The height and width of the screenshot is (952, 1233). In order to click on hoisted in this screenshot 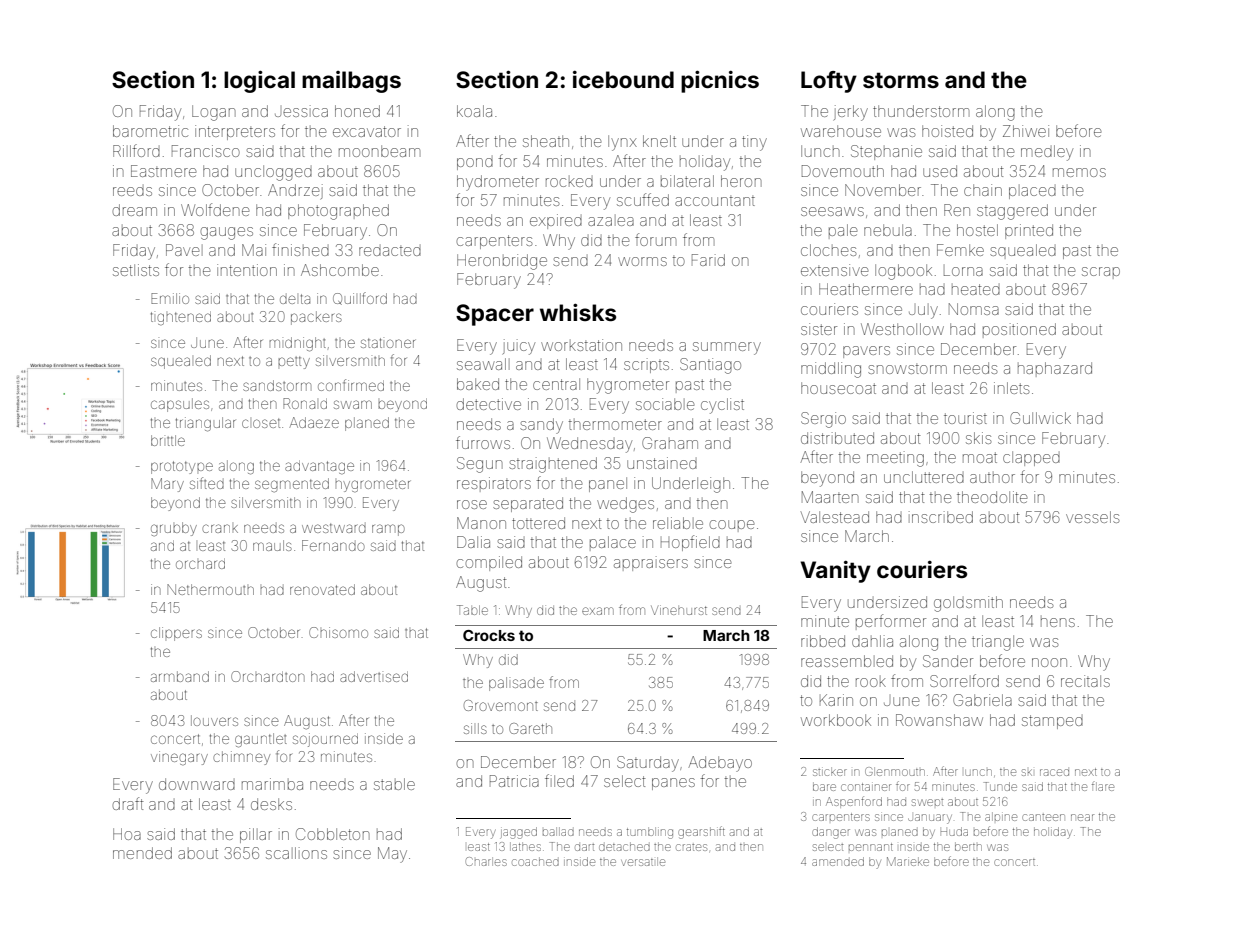, I will do `click(947, 131)`.
